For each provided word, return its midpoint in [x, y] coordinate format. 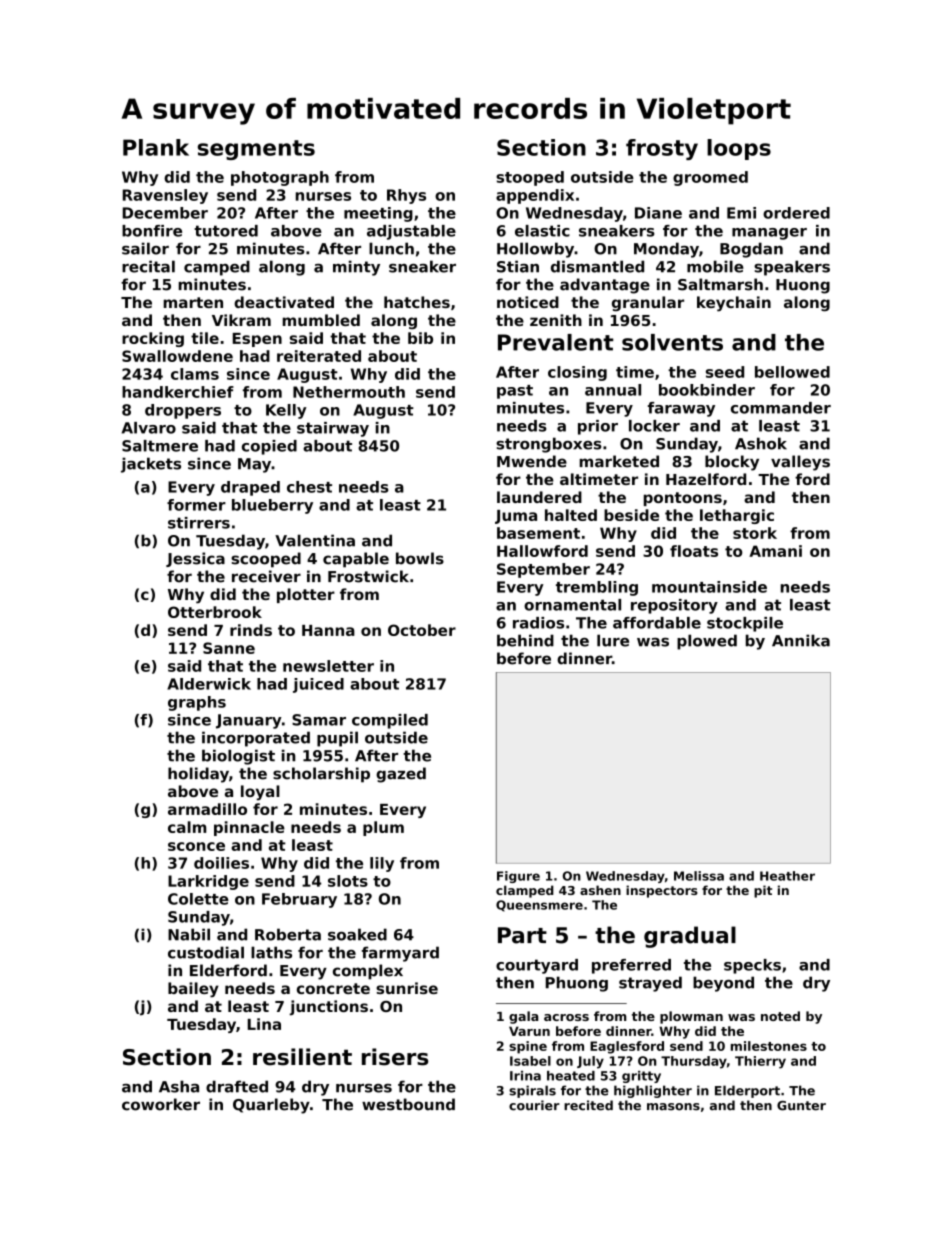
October [422, 630]
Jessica [195, 559]
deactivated [284, 302]
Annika [801, 640]
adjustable [411, 232]
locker [654, 426]
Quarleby [271, 1106]
